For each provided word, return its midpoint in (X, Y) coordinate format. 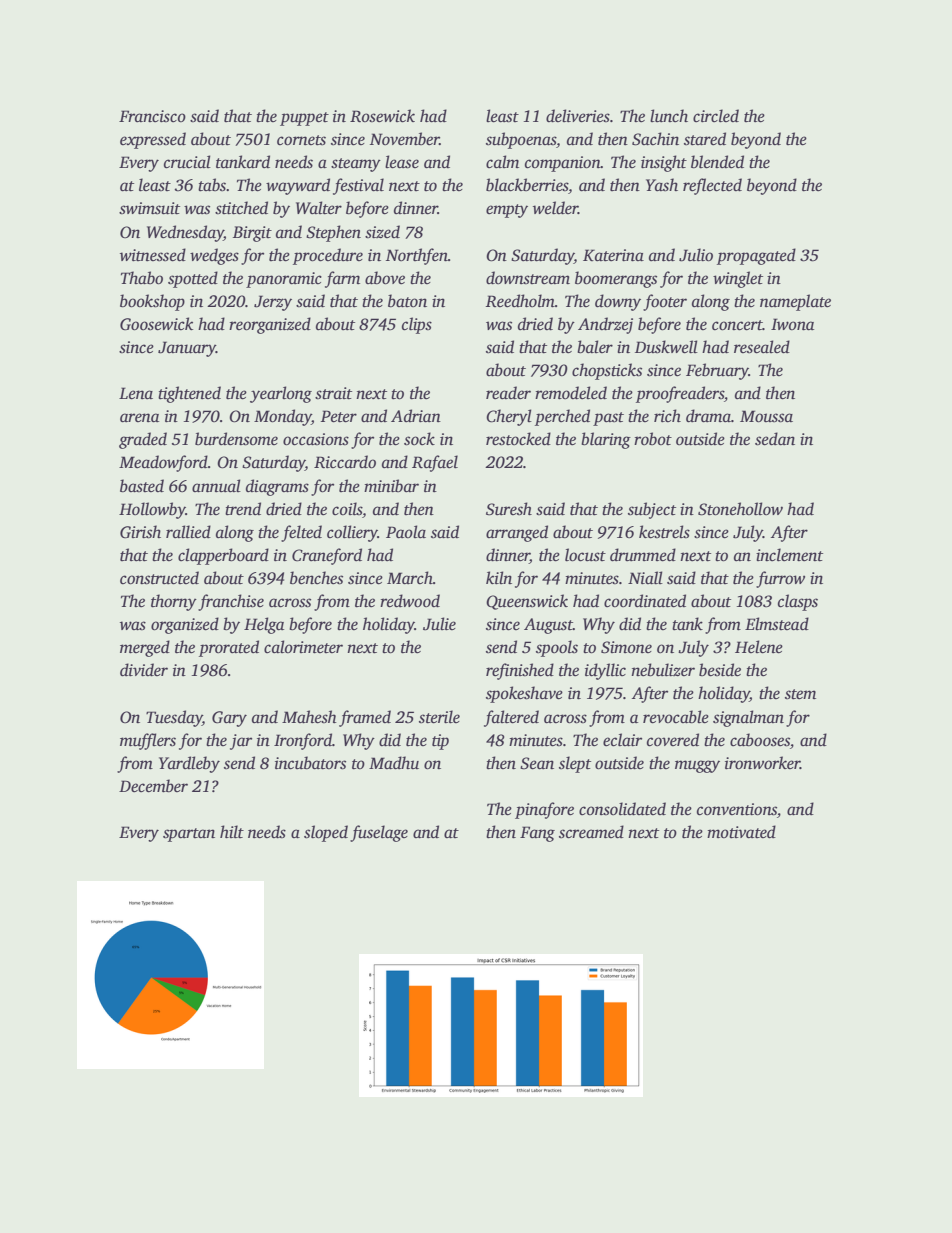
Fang (537, 834)
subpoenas (521, 140)
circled (716, 116)
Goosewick (156, 324)
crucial (187, 162)
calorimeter (303, 647)
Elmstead (777, 624)
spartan (189, 835)
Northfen (417, 256)
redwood (410, 601)
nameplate (795, 302)
